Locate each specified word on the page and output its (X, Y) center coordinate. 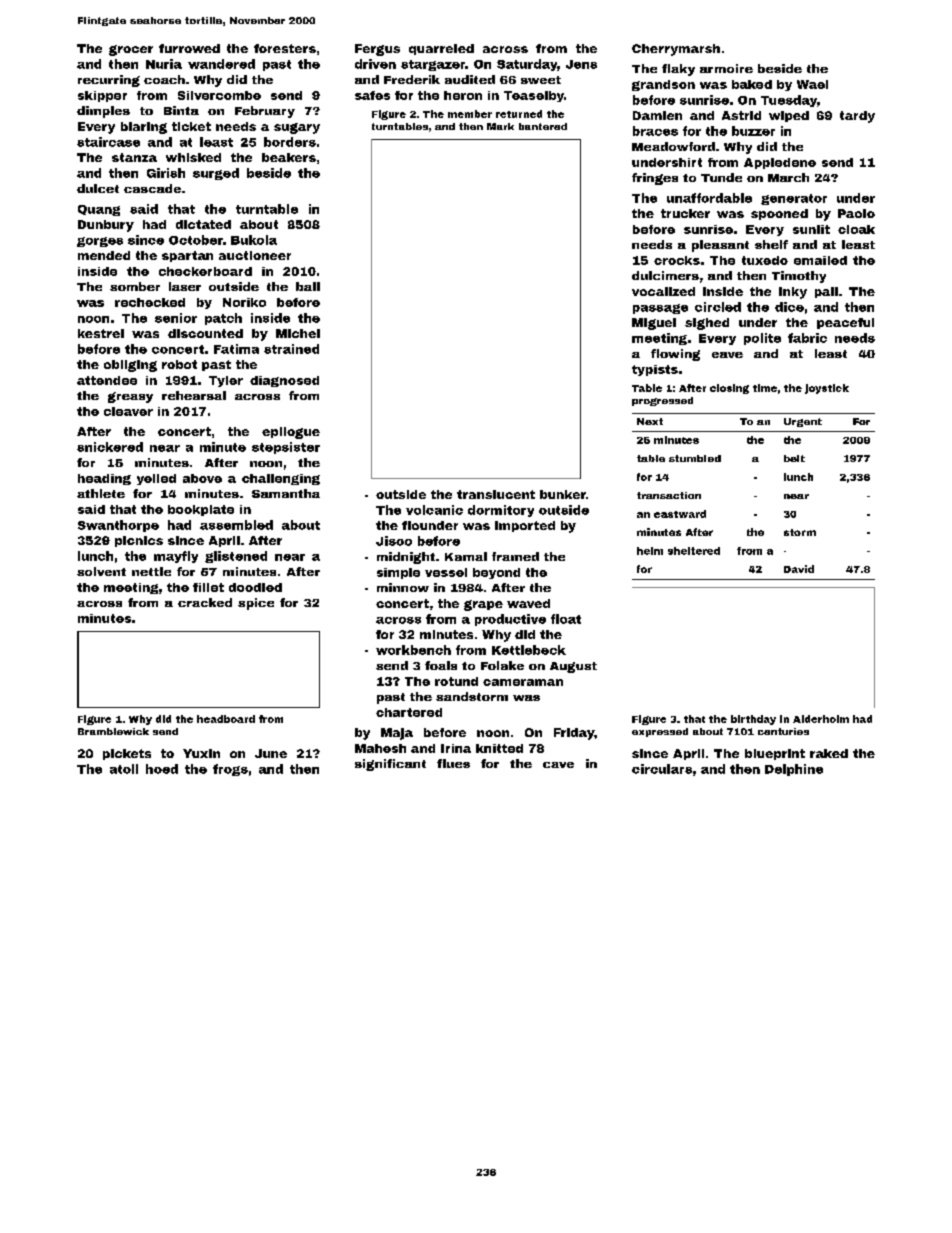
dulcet (98, 188)
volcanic (434, 510)
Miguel (654, 324)
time (765, 388)
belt (794, 458)
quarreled (441, 49)
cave (558, 765)
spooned (779, 214)
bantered (543, 126)
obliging (130, 366)
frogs (230, 770)
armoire (726, 68)
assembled (236, 525)
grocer (131, 50)
